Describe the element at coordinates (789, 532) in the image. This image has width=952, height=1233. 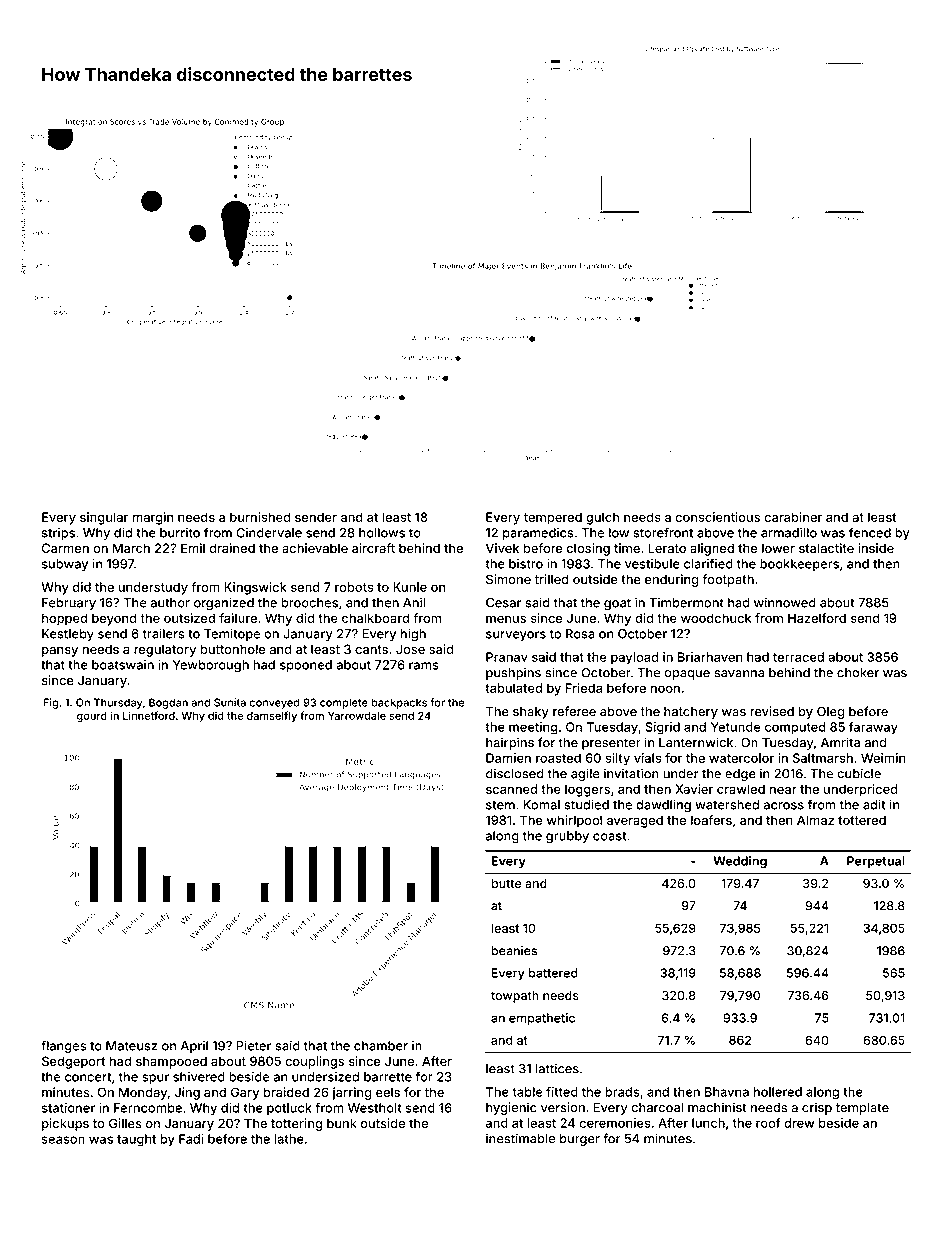
I see `armadillo` at that location.
